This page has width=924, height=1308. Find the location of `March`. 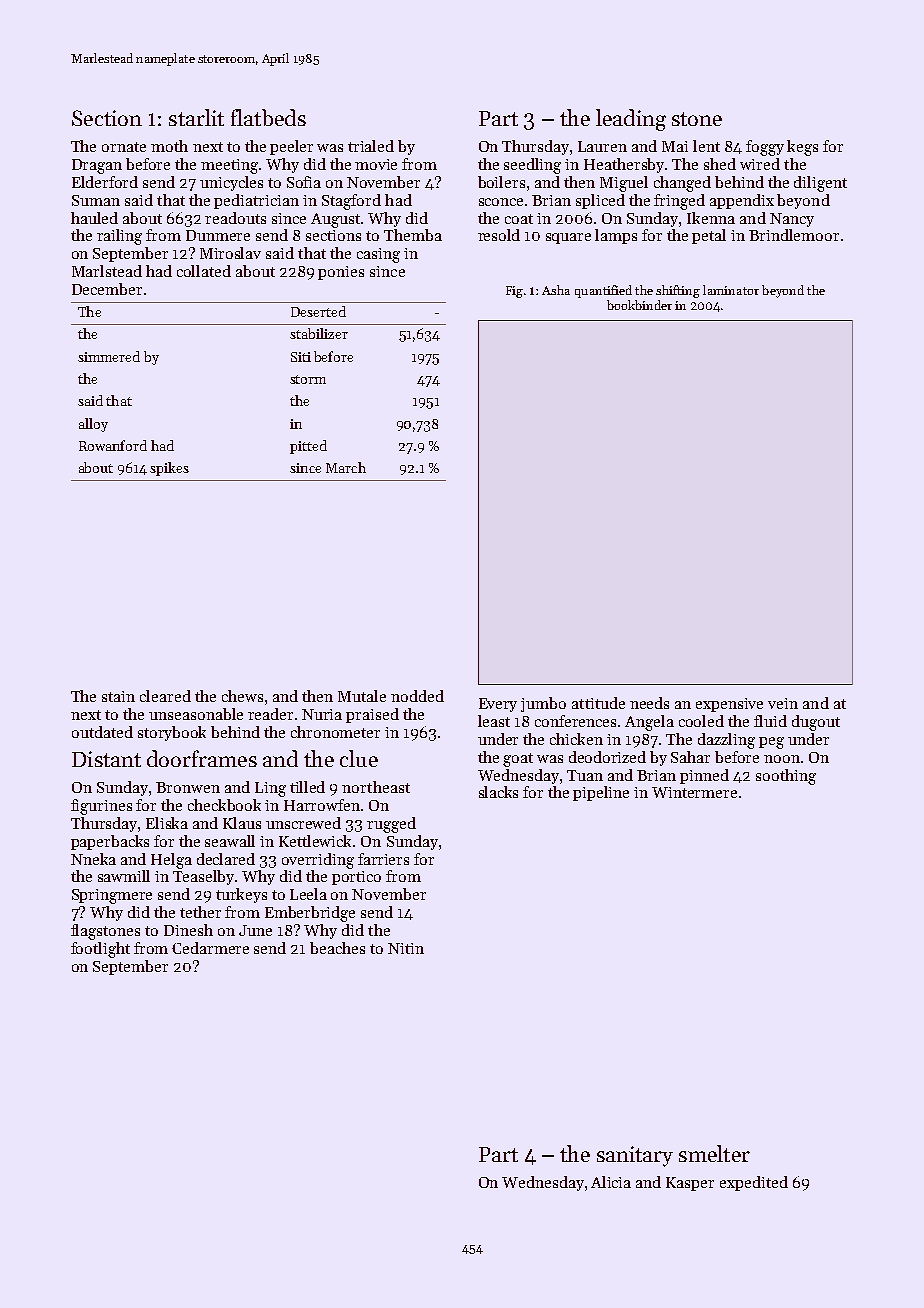

March is located at coordinates (346, 467).
